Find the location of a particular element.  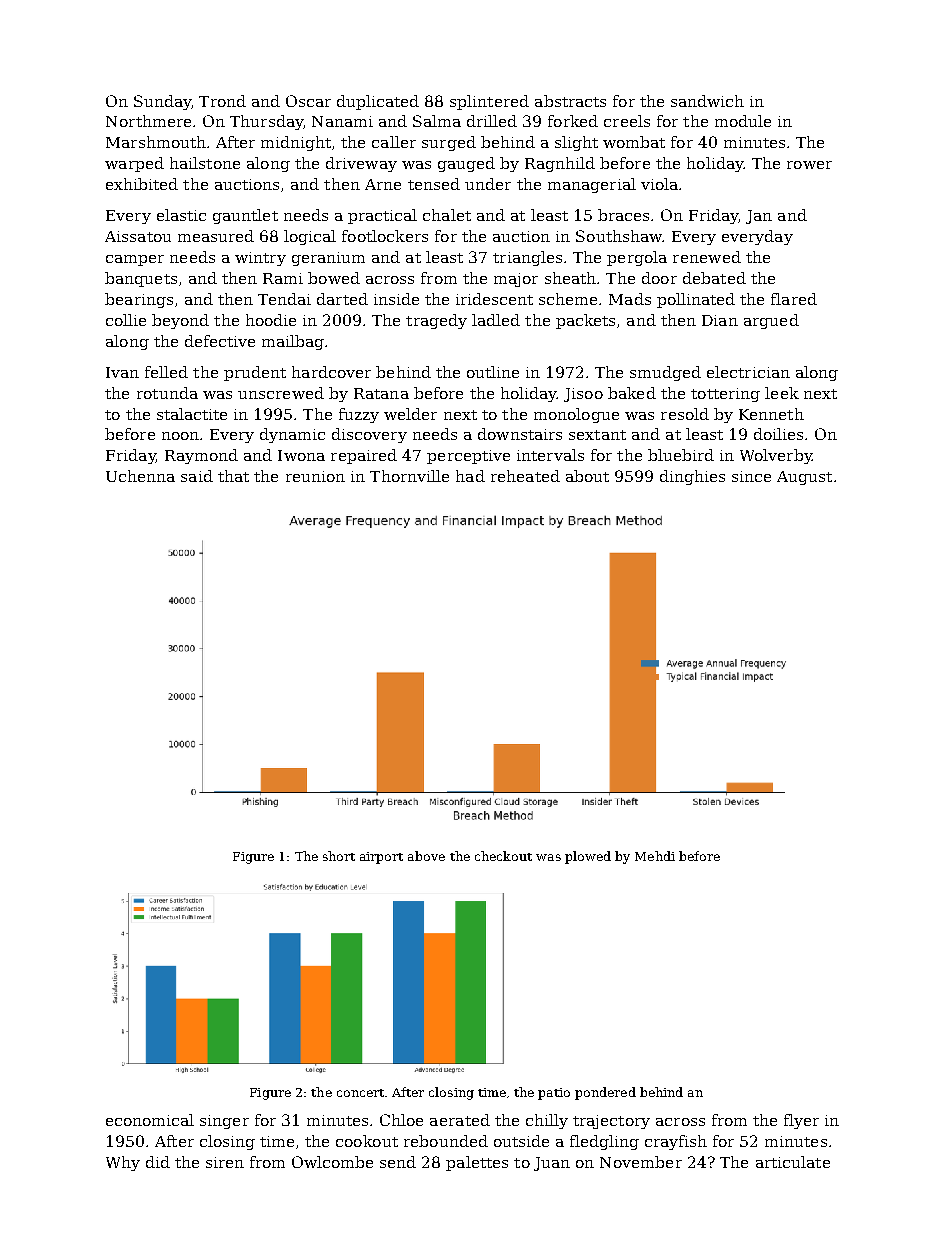

plowed is located at coordinates (588, 857).
